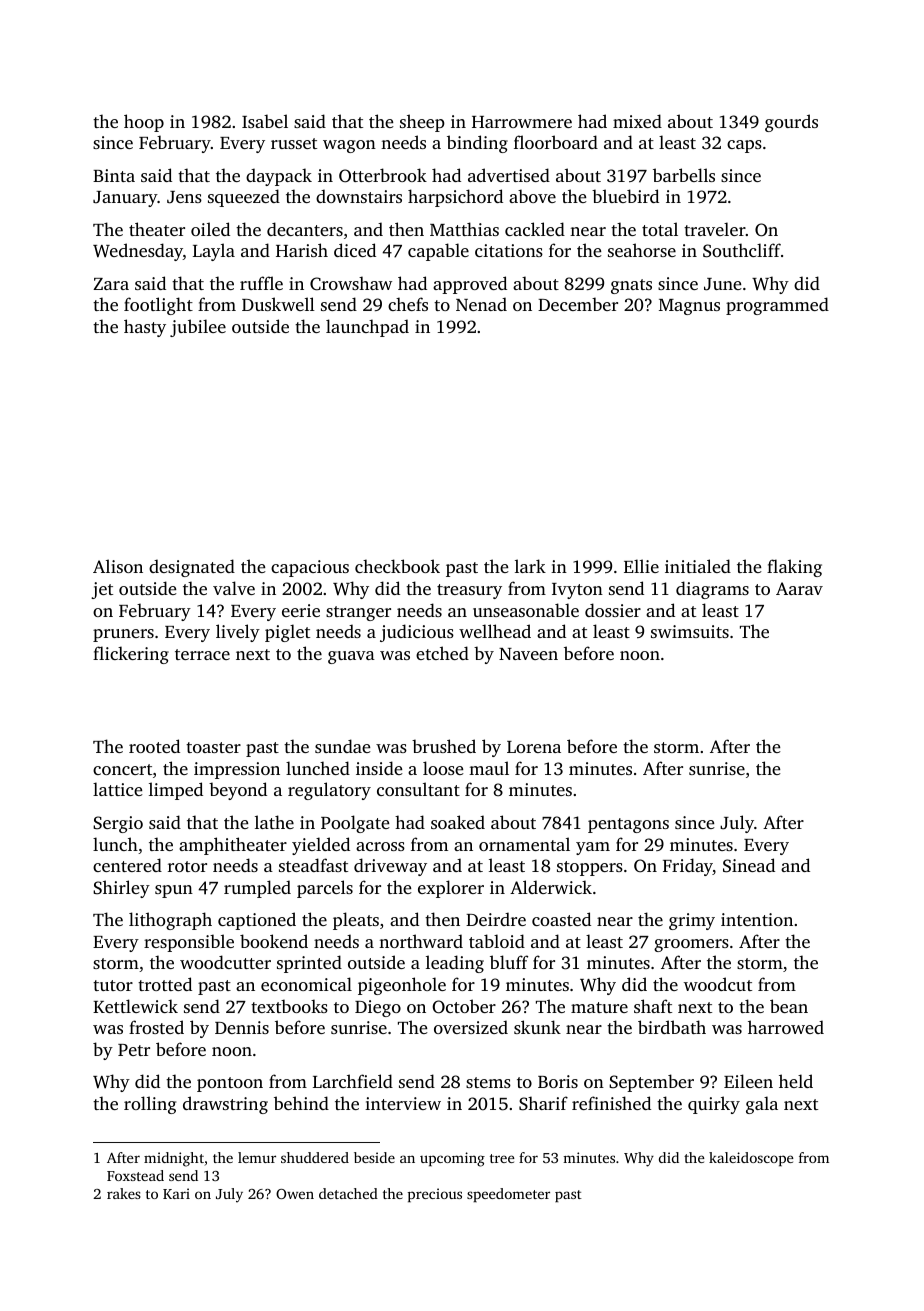 The width and height of the screenshot is (924, 1311). I want to click on Binta, so click(114, 175).
